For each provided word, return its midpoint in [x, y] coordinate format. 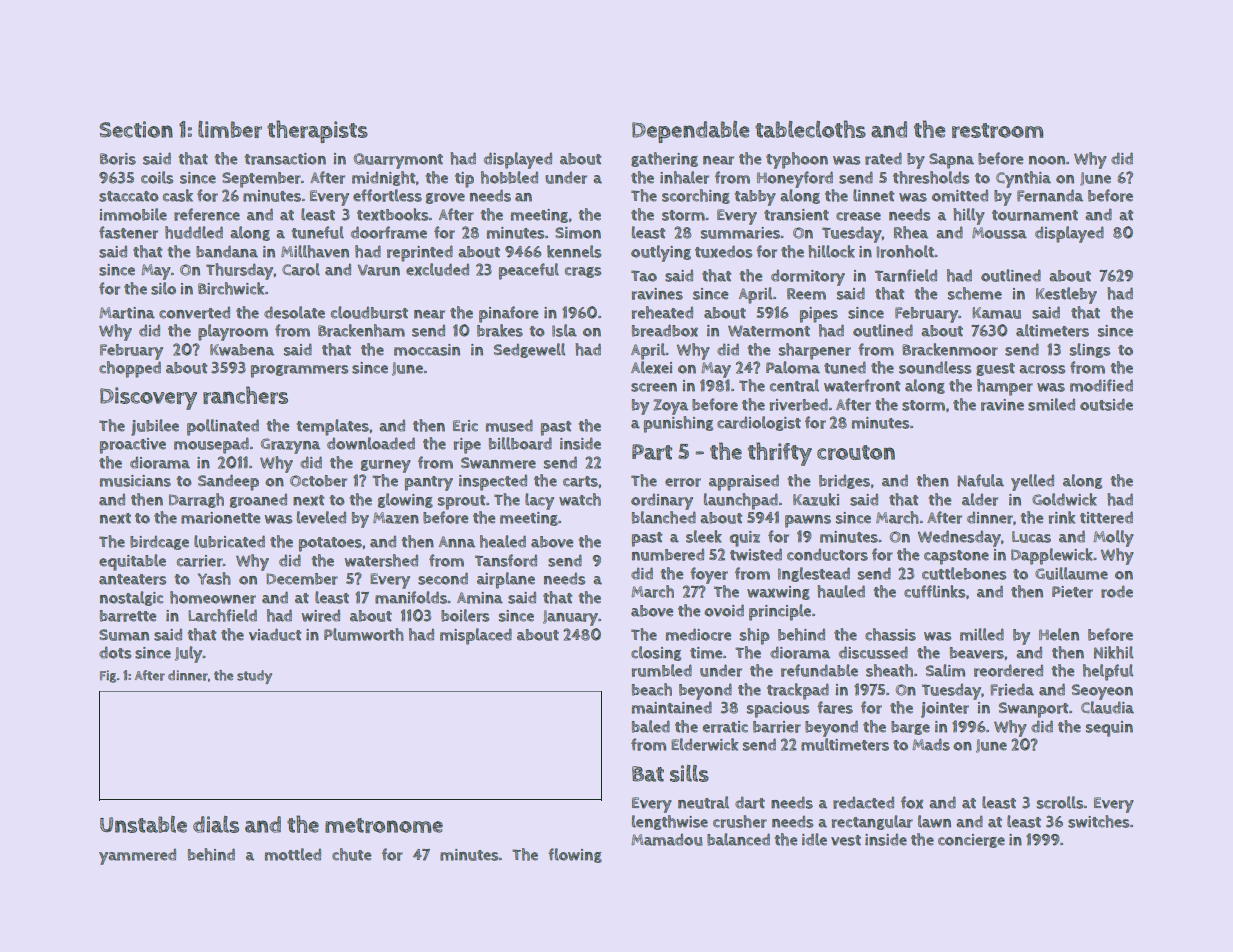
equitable [132, 562]
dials [216, 824]
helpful [1108, 672]
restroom [997, 130]
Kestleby [1066, 295]
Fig [108, 676]
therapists [317, 131]
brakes [500, 330]
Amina [480, 598]
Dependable [690, 132]
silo [163, 288]
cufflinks [934, 591]
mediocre [698, 634]
